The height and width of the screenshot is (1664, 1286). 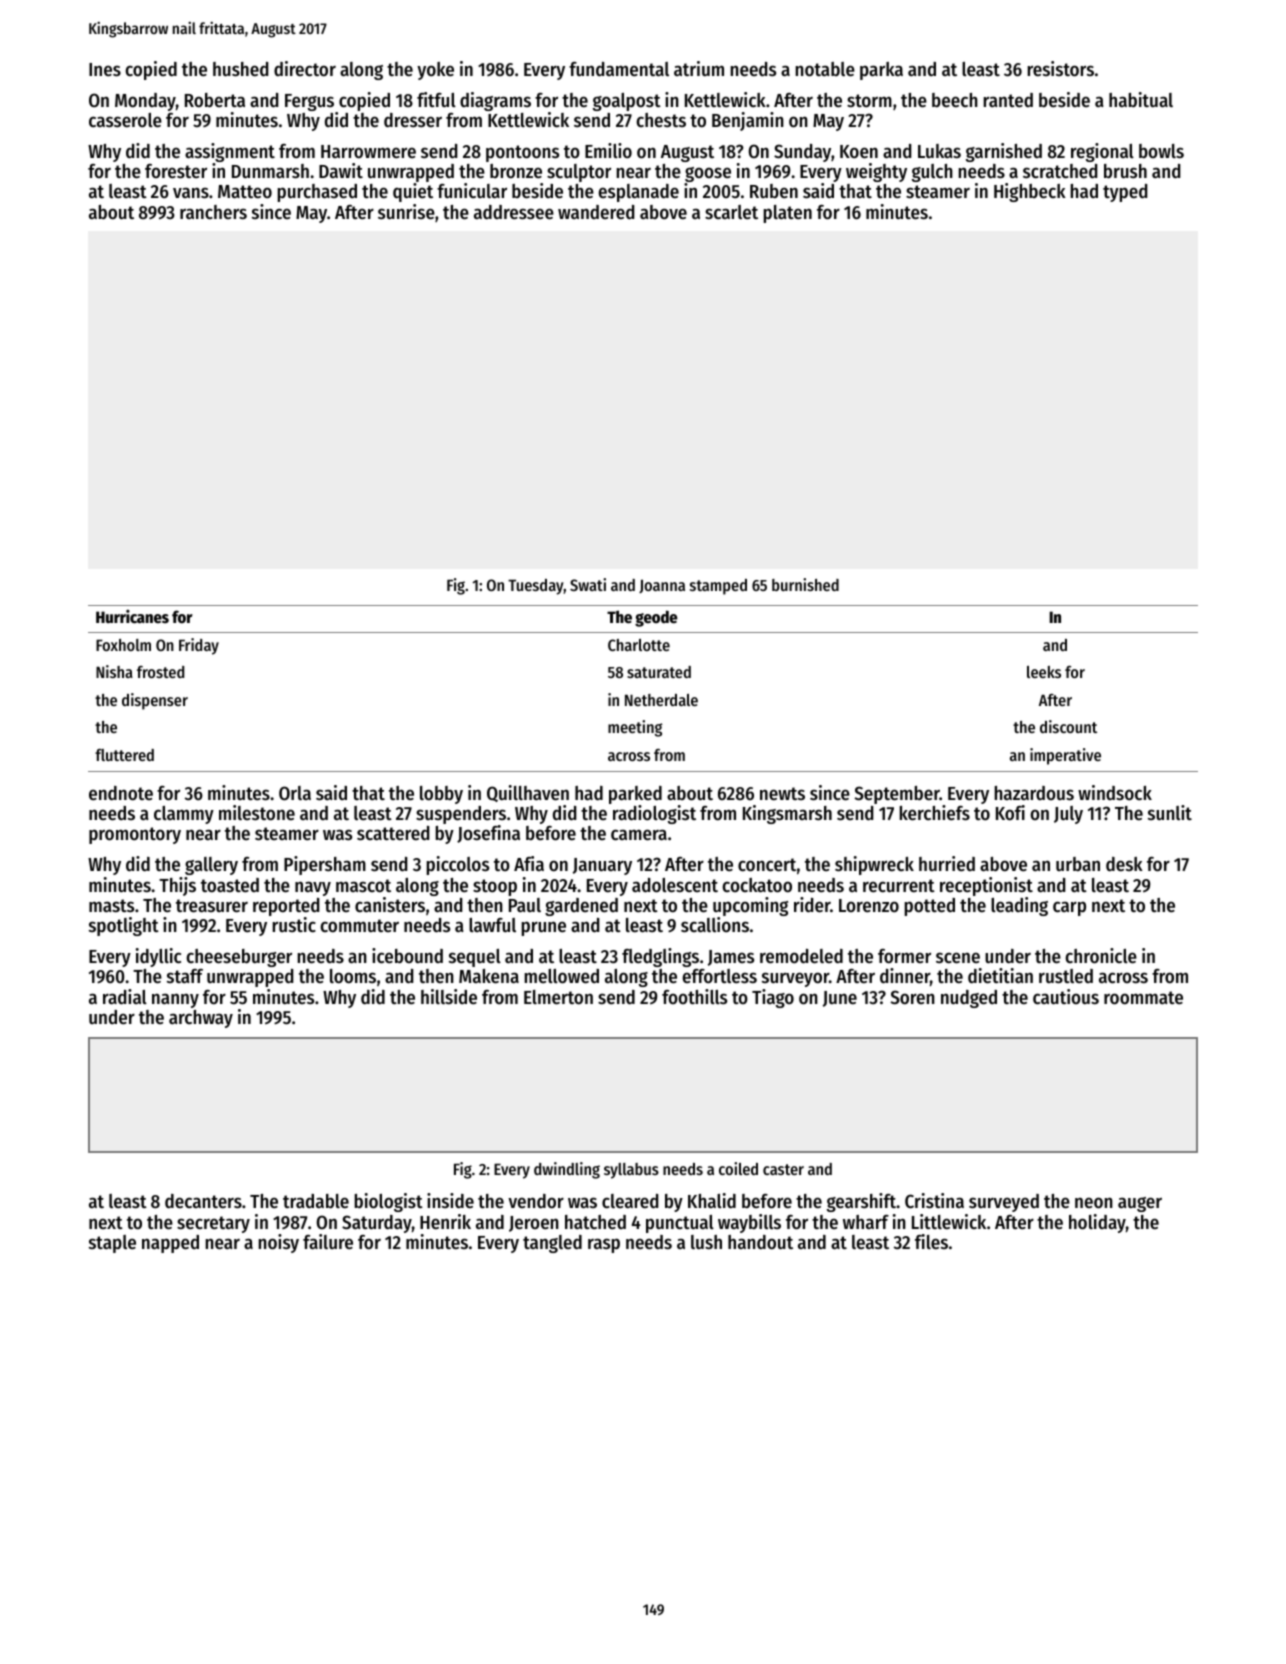 What do you see at coordinates (596, 212) in the screenshot?
I see `wandered` at bounding box center [596, 212].
